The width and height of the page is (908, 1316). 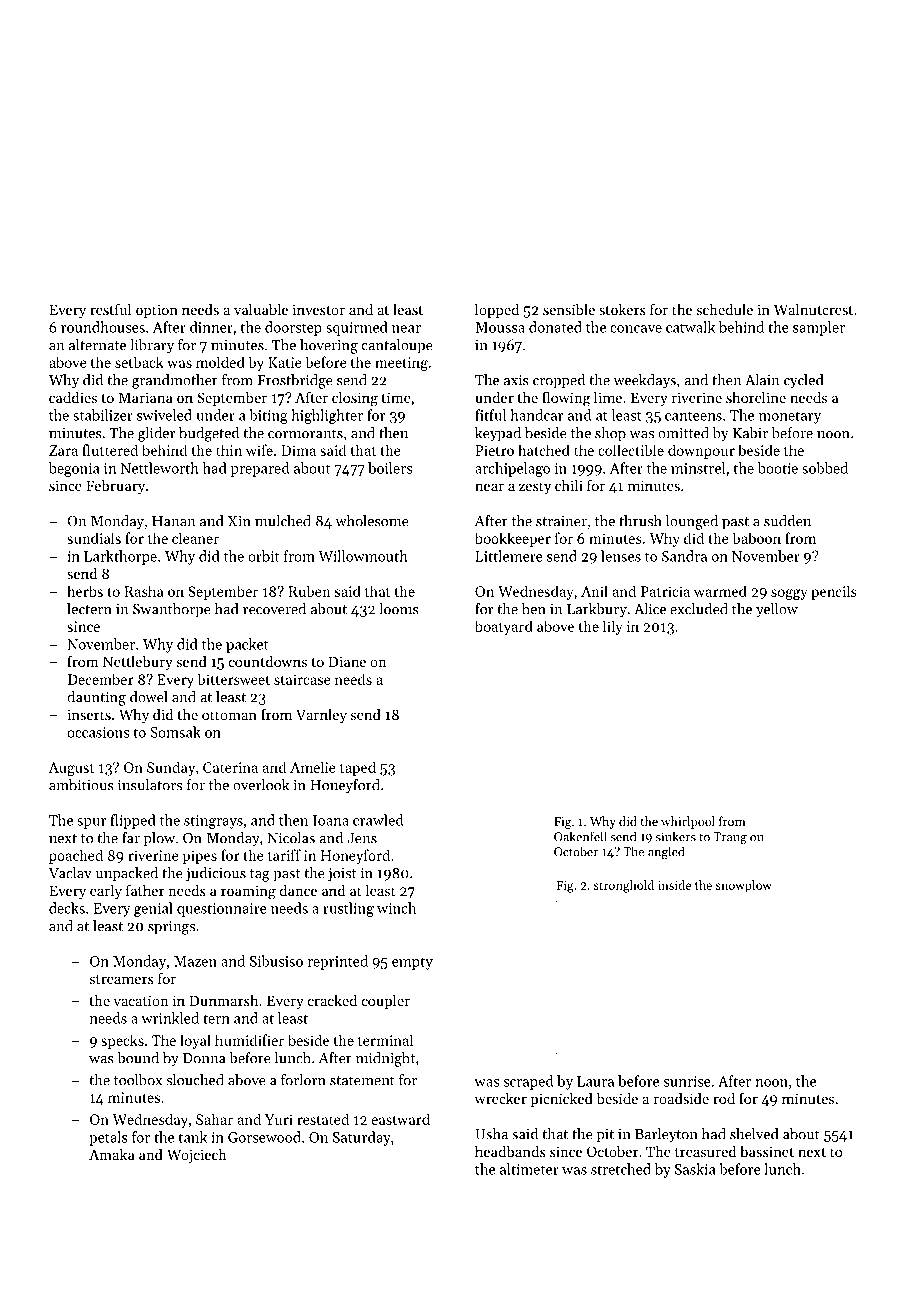 What do you see at coordinates (613, 627) in the page?
I see `lily` at bounding box center [613, 627].
